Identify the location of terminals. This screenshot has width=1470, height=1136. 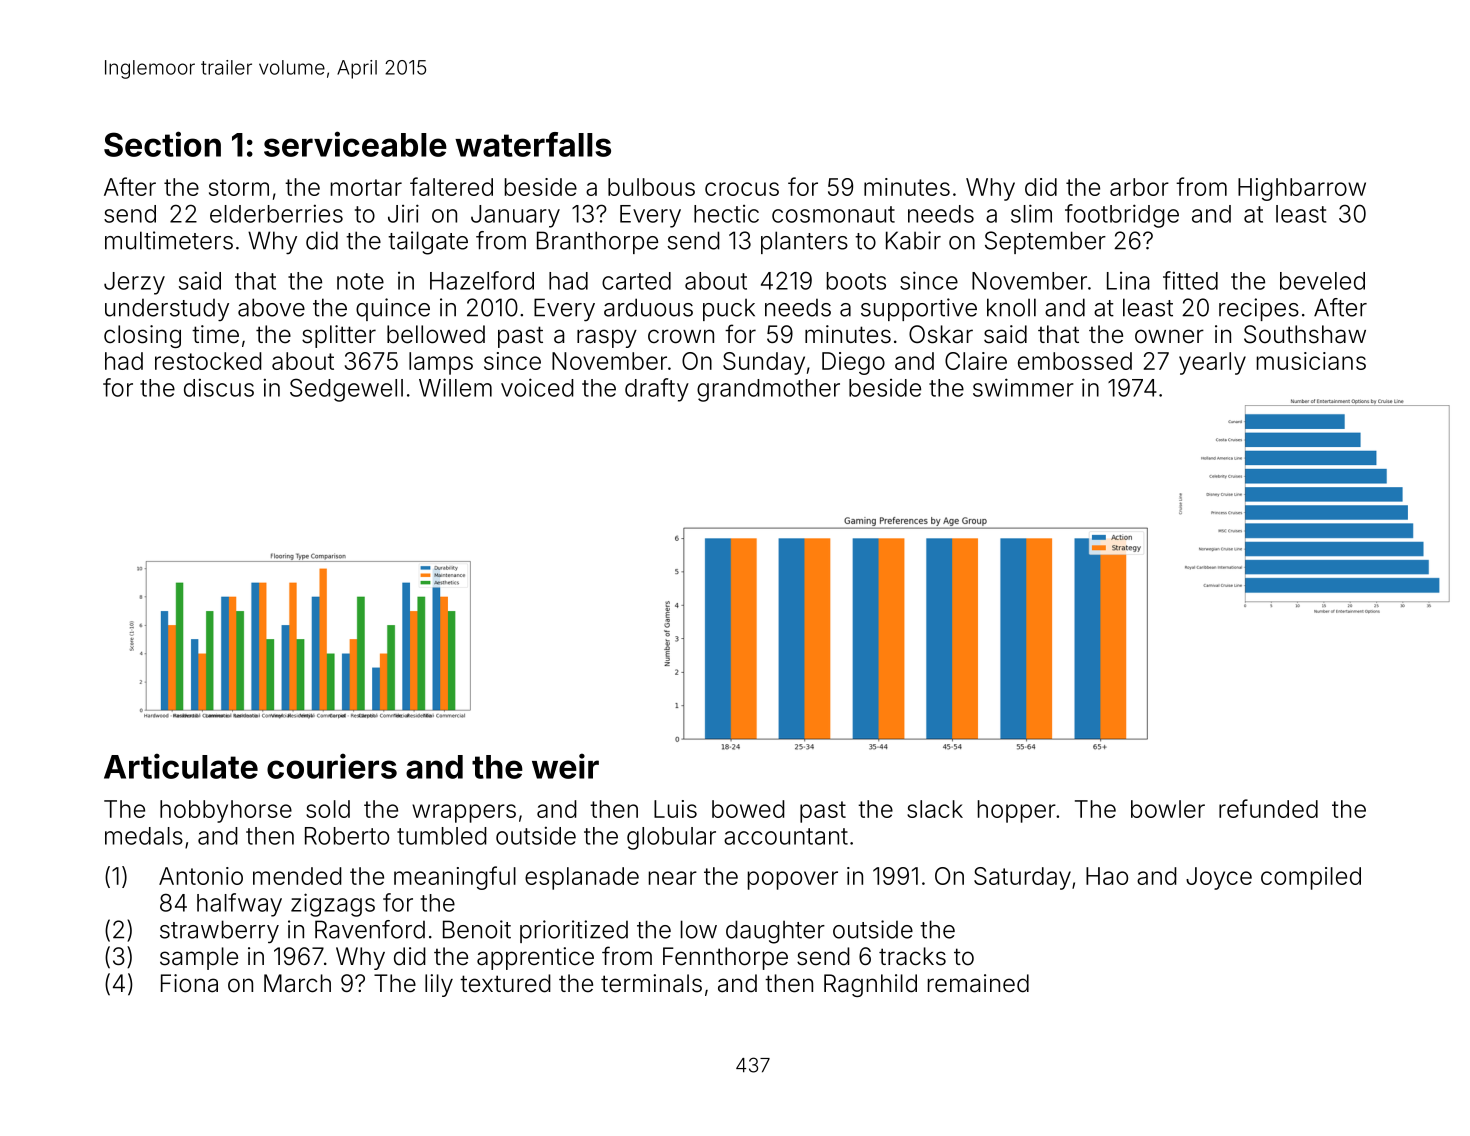
(651, 983).
